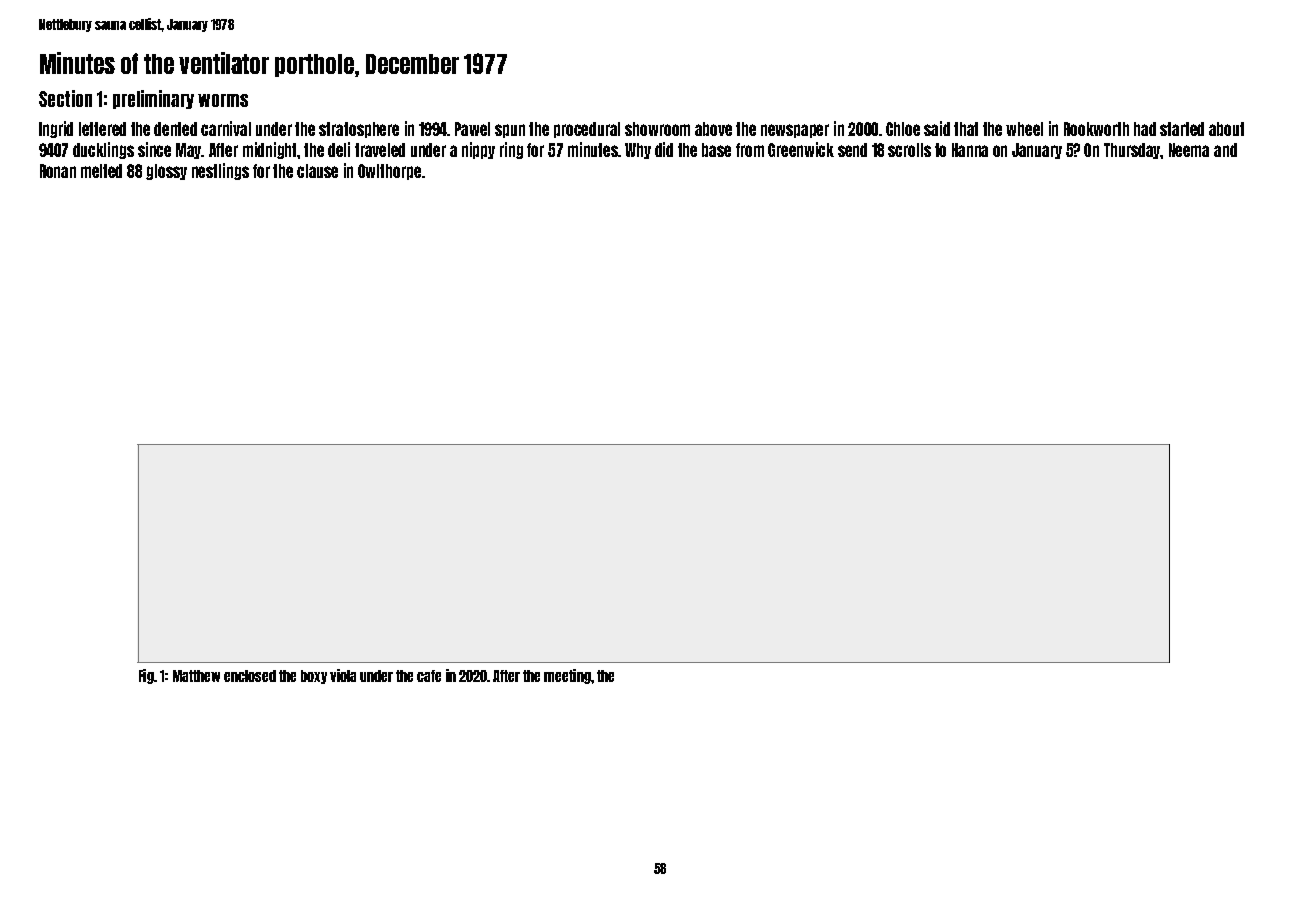 This page has height=924, width=1308. Describe the element at coordinates (146, 676) in the page. I see `Fig` at that location.
